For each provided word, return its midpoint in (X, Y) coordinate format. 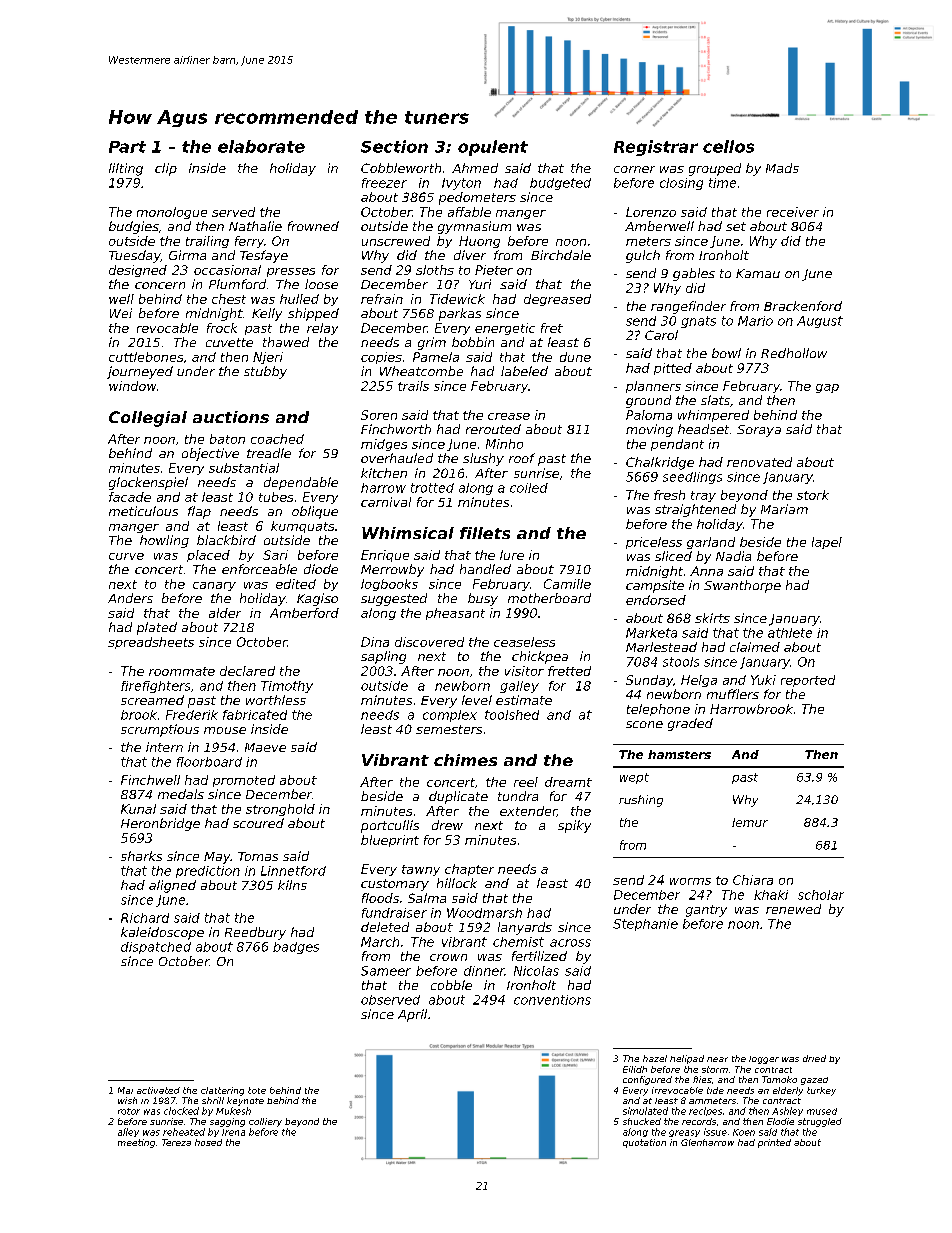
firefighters (155, 687)
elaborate (261, 146)
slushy (483, 459)
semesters (449, 729)
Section (394, 146)
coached (277, 439)
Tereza (176, 1142)
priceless (654, 543)
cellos (728, 146)
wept (634, 778)
